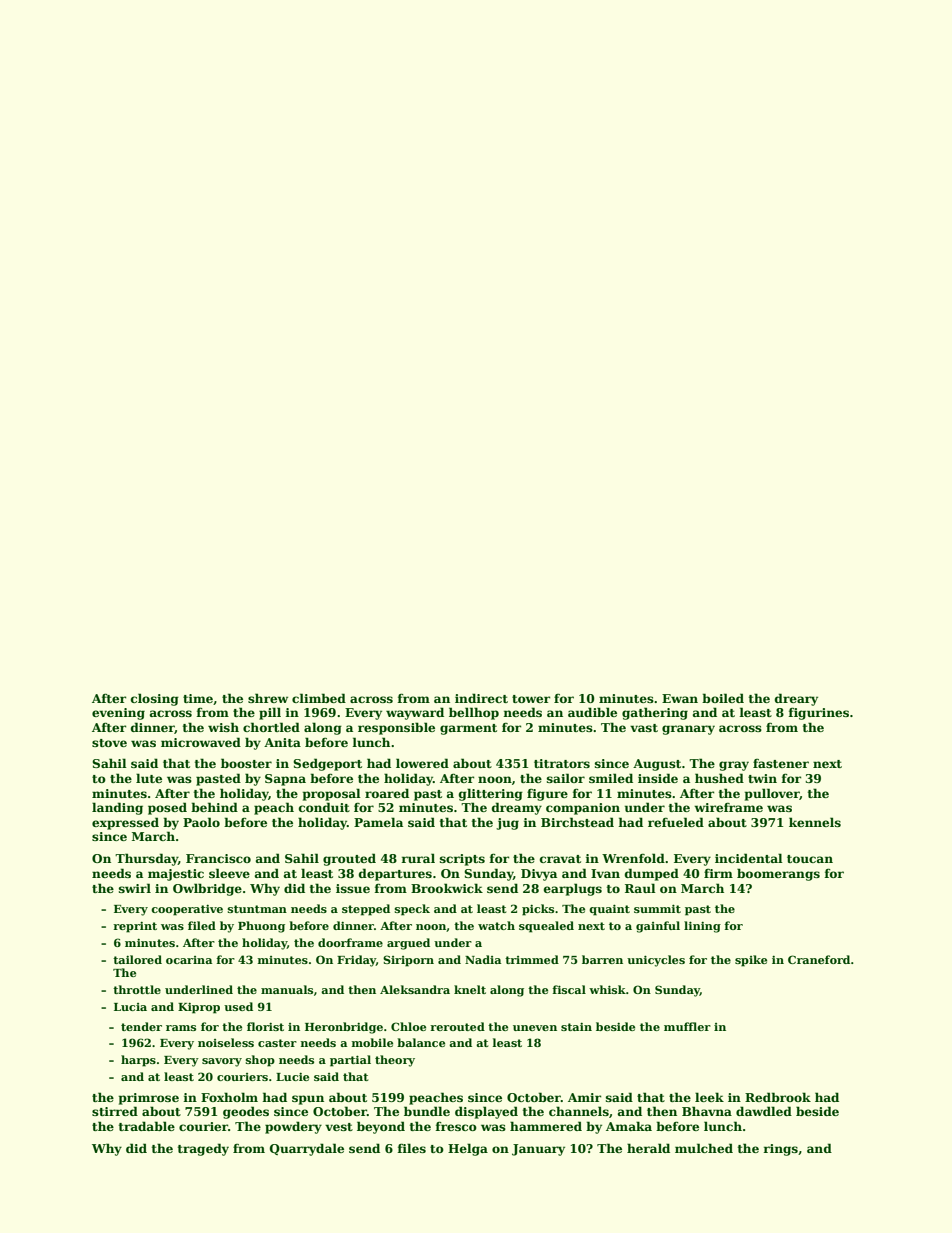 This screenshot has height=1233, width=952. Describe the element at coordinates (573, 889) in the screenshot. I see `earplugs` at that location.
